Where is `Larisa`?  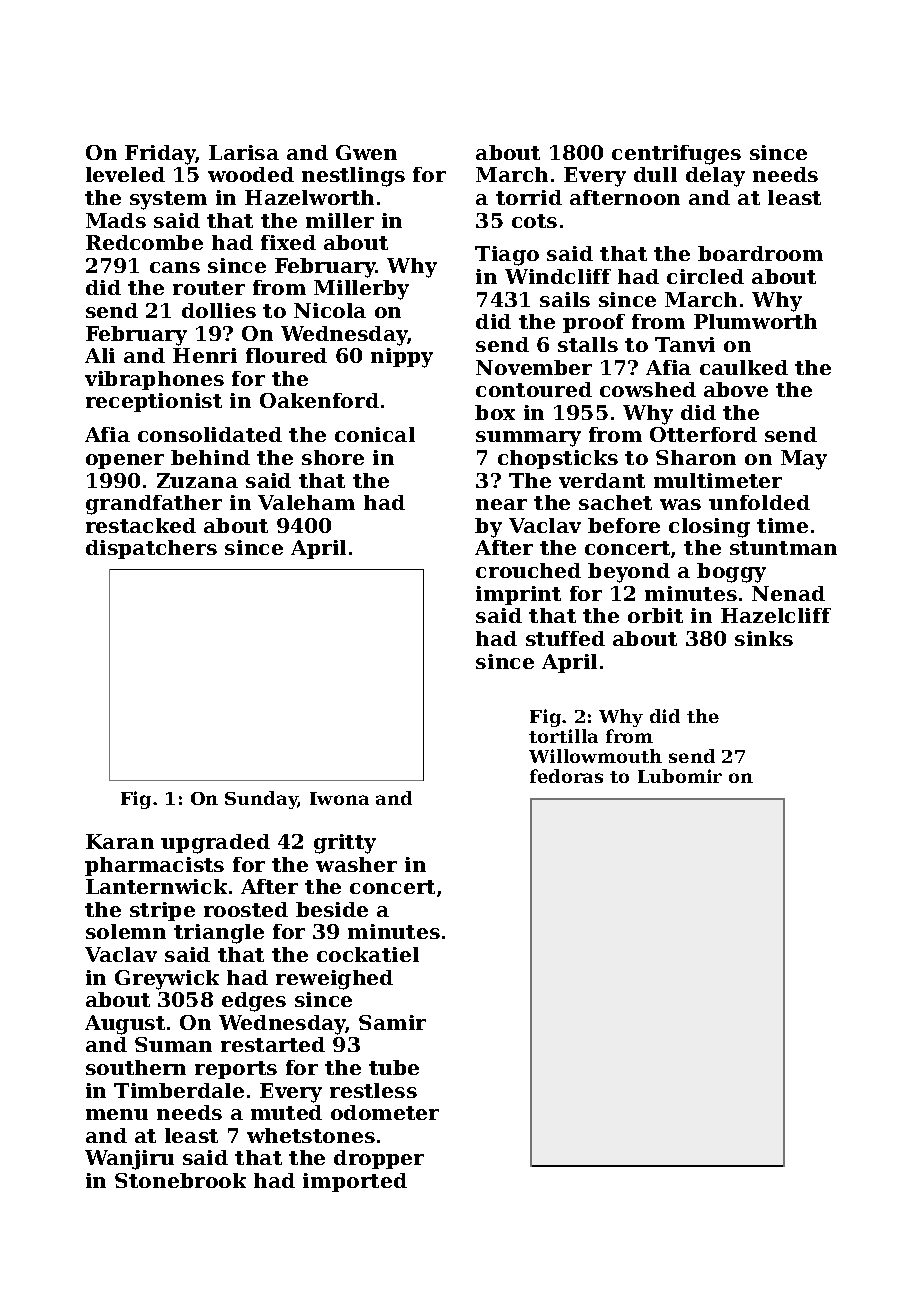 Larisa is located at coordinates (244, 152).
